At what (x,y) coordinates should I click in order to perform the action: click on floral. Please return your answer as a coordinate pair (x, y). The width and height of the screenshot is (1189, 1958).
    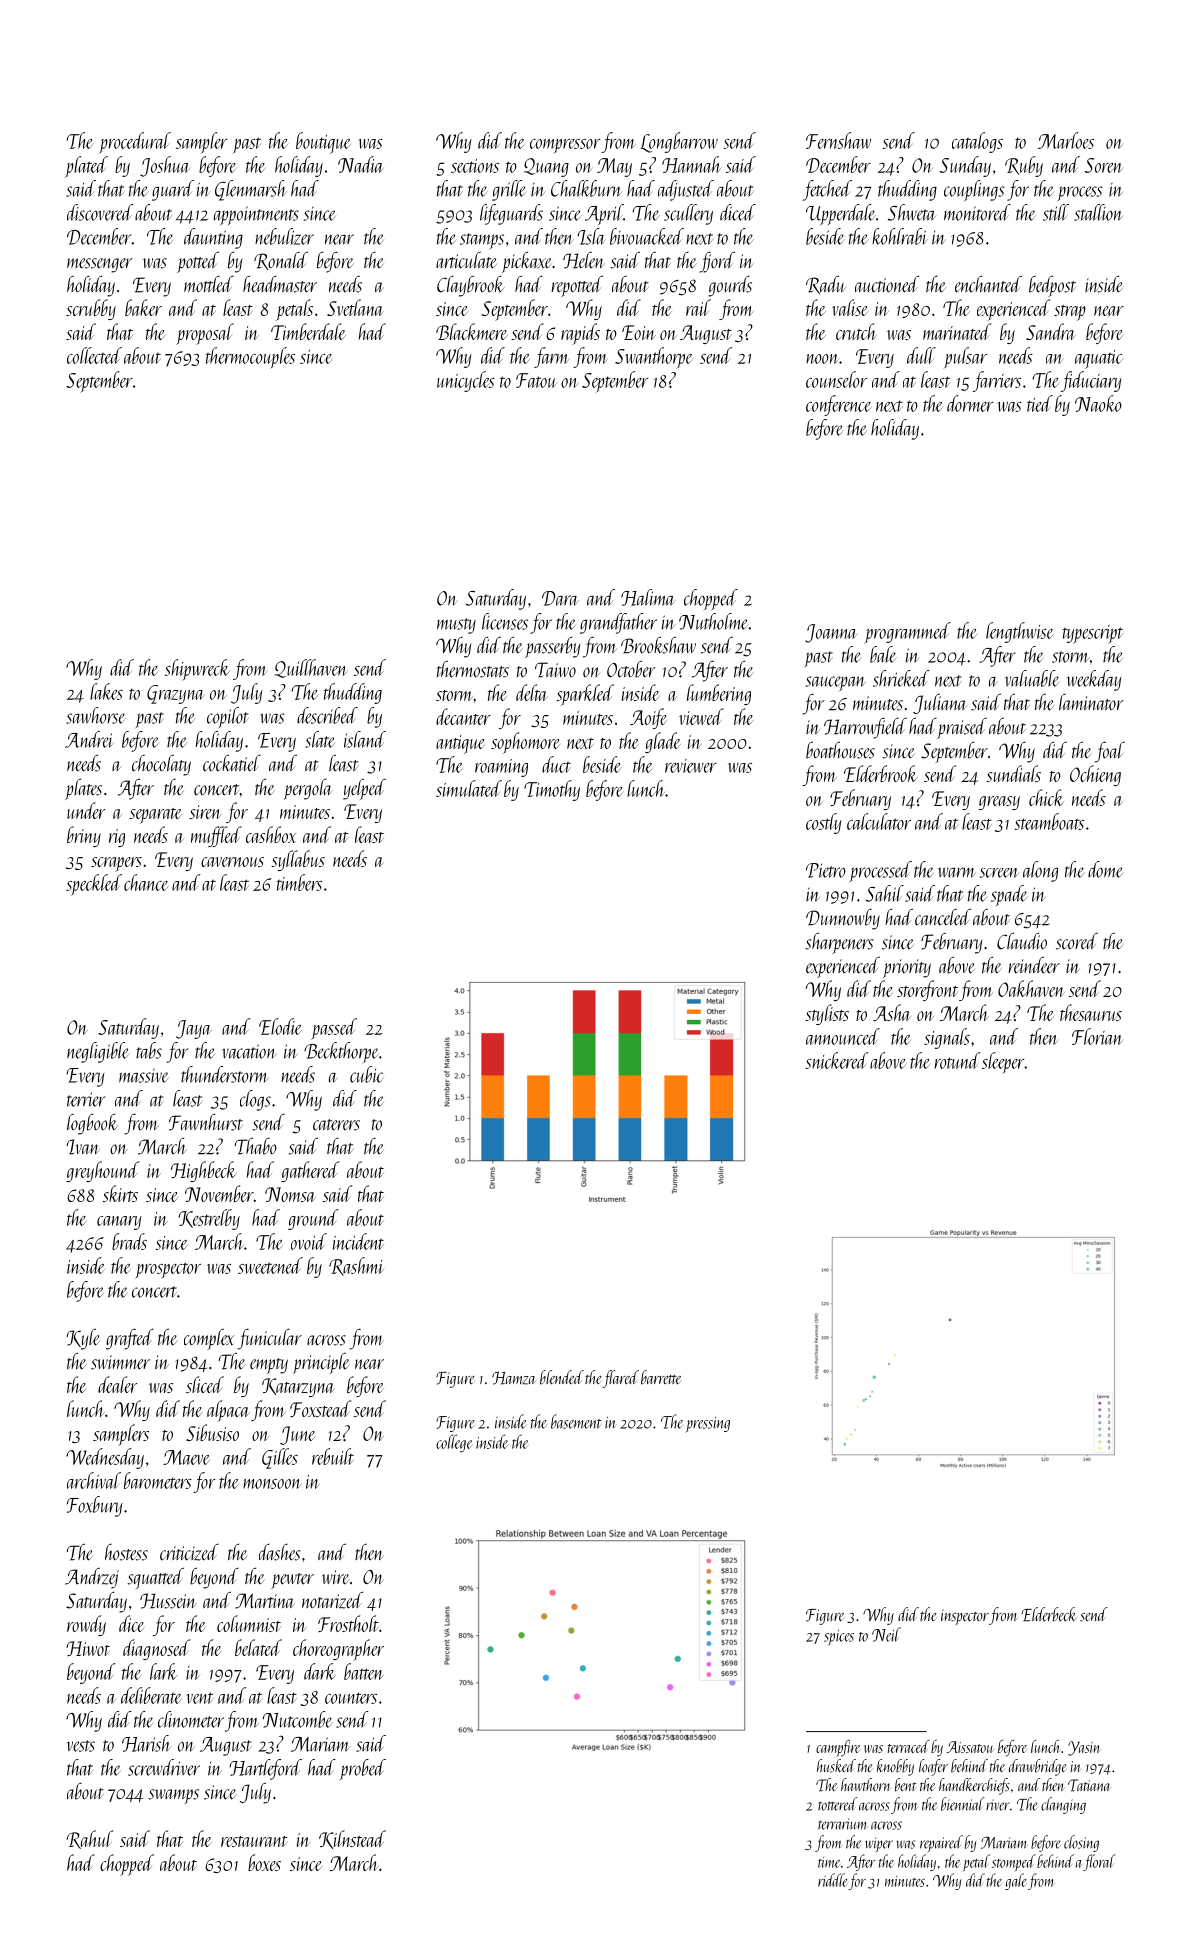
    Looking at the image, I should click on (1099, 1862).
